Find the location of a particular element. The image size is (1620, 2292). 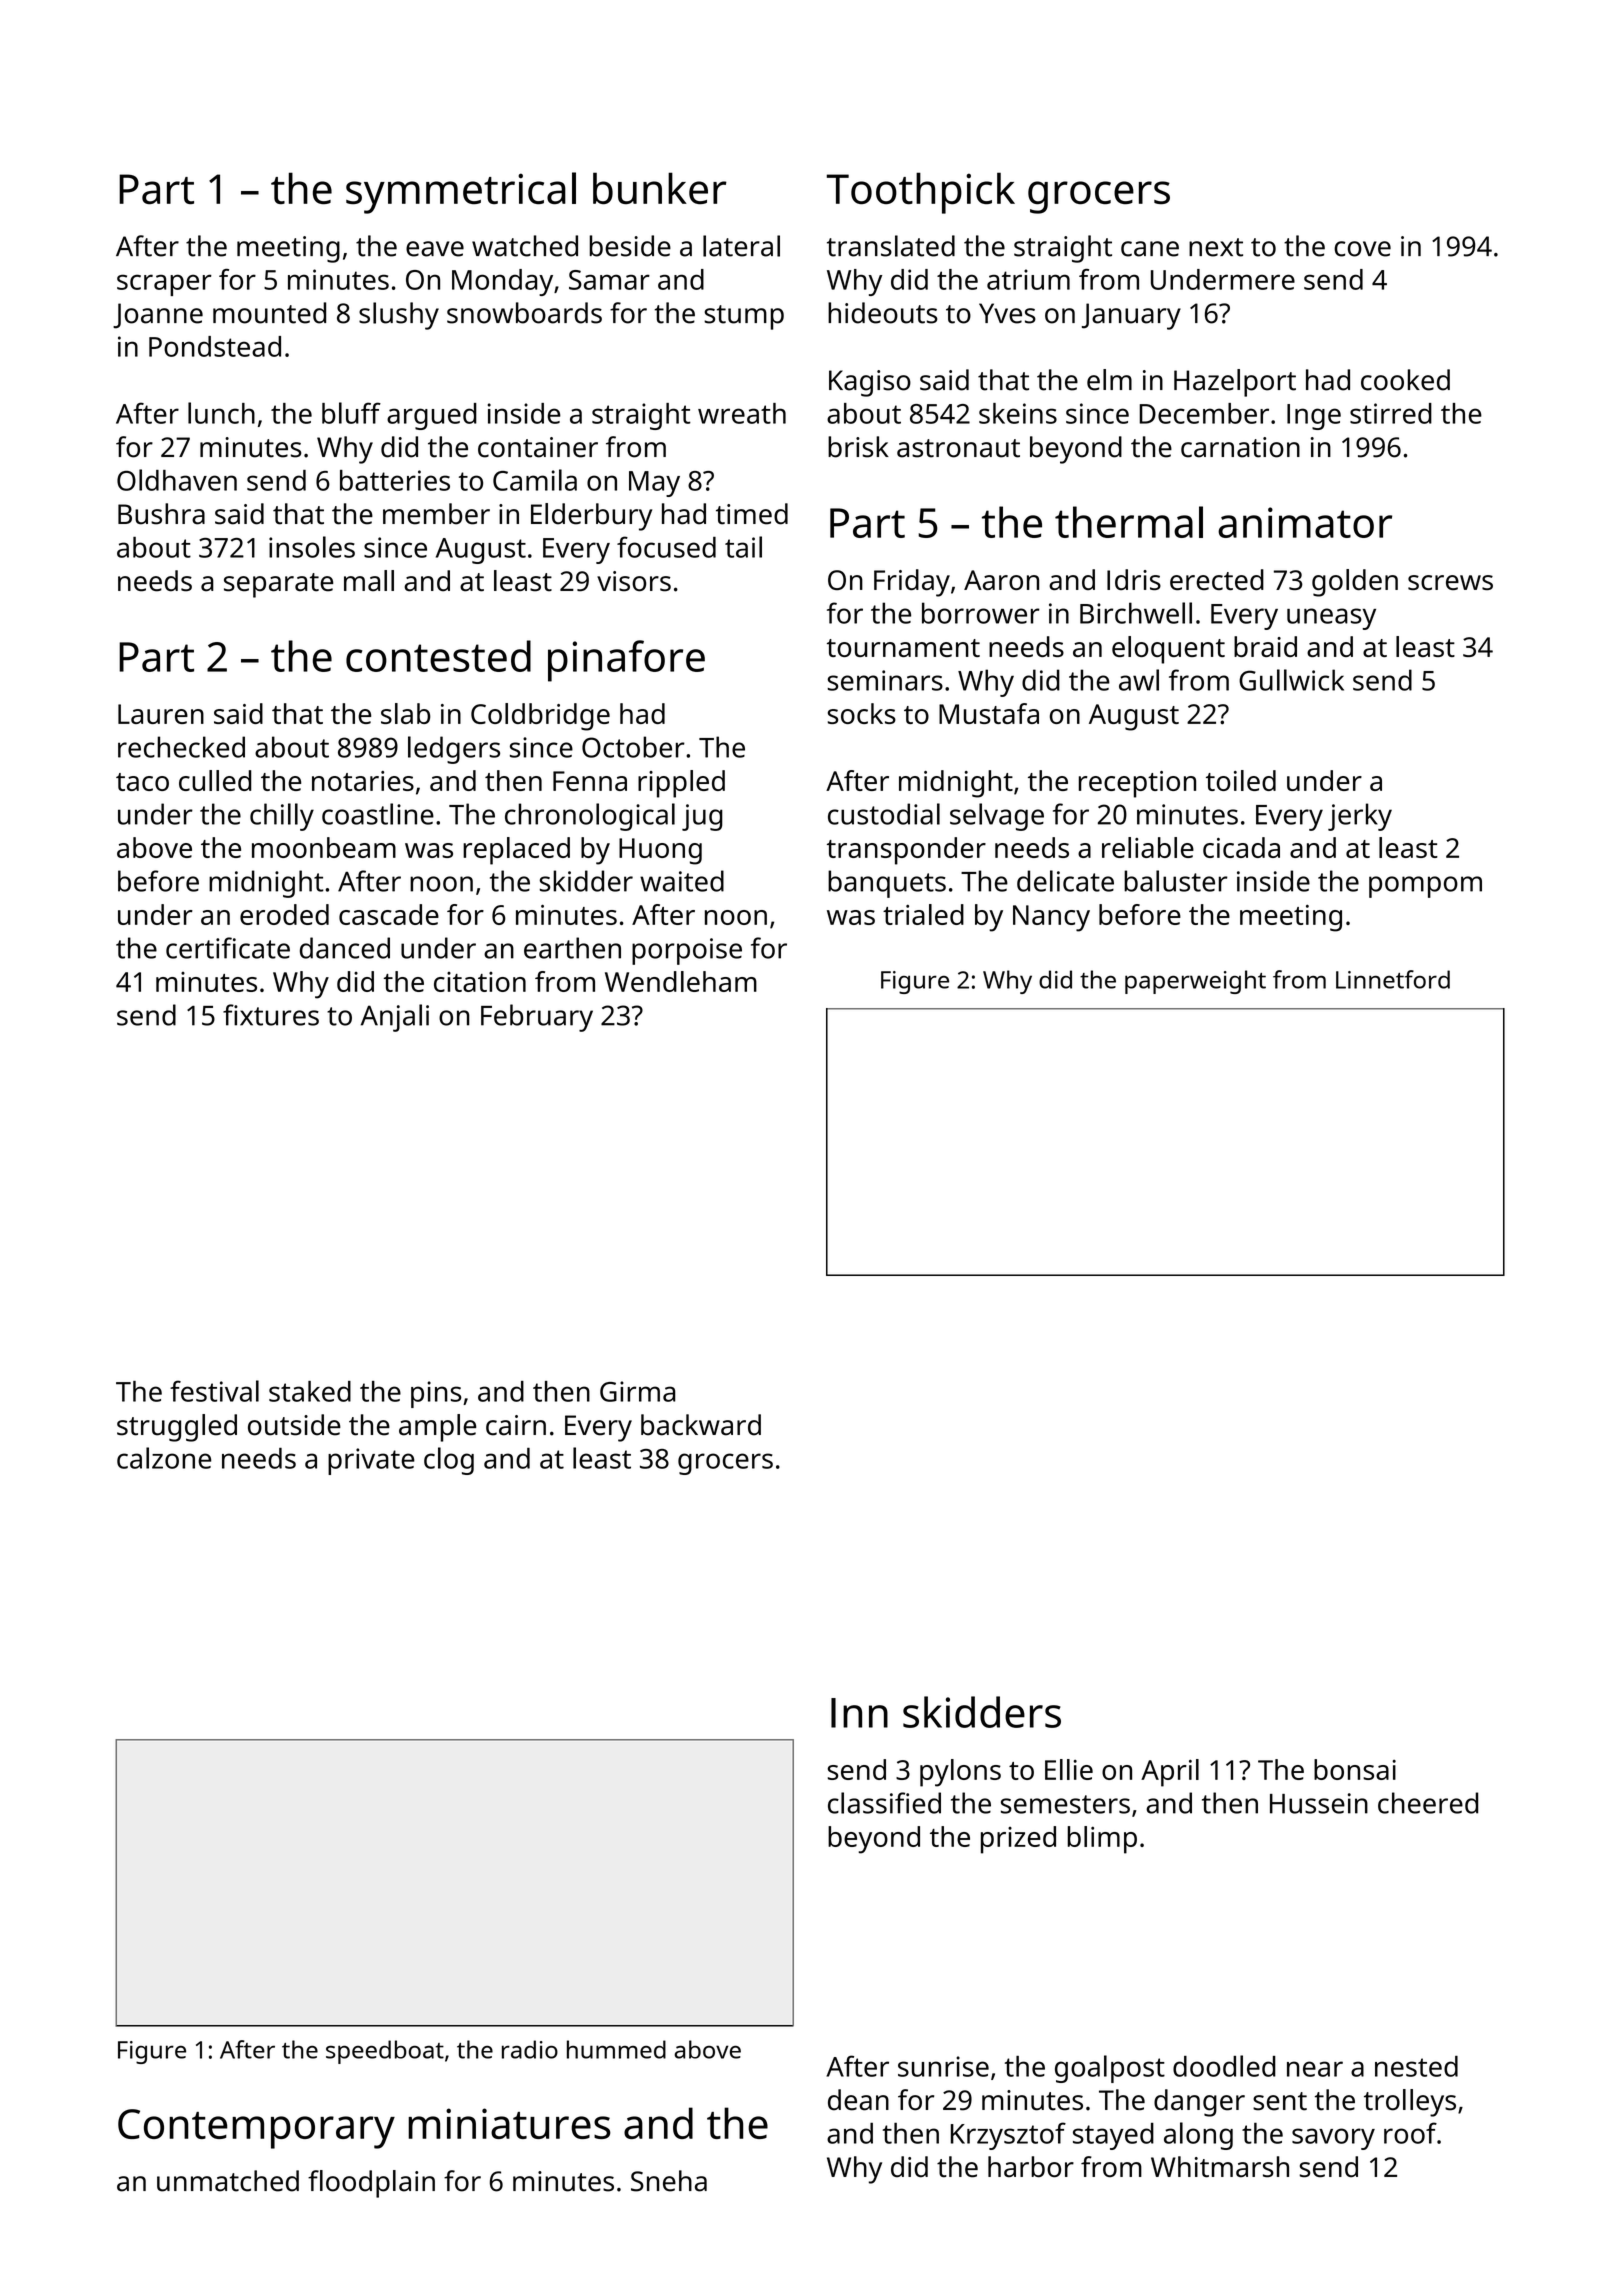

unmatched is located at coordinates (228, 2181).
